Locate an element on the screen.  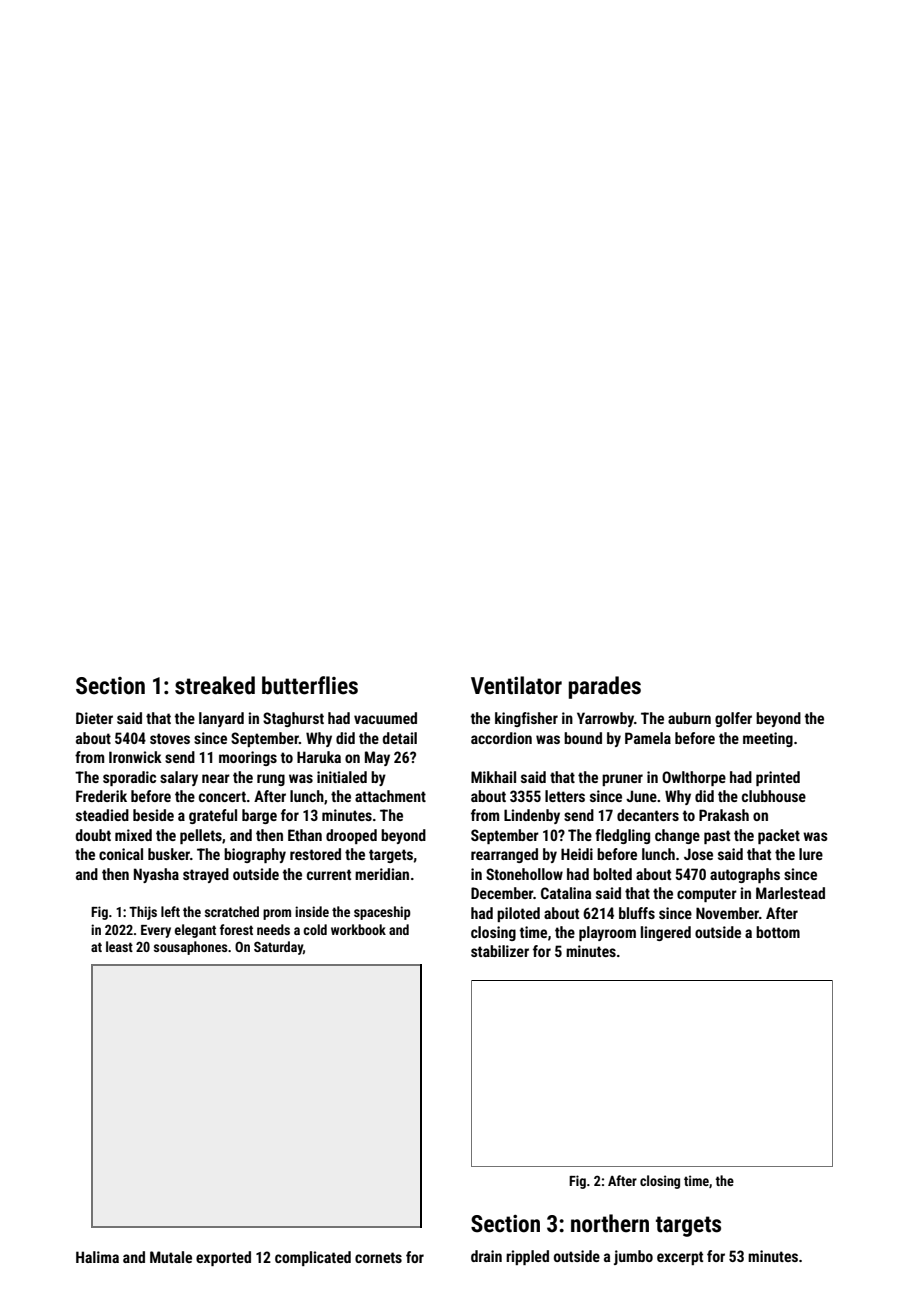
least is located at coordinates (119, 946).
